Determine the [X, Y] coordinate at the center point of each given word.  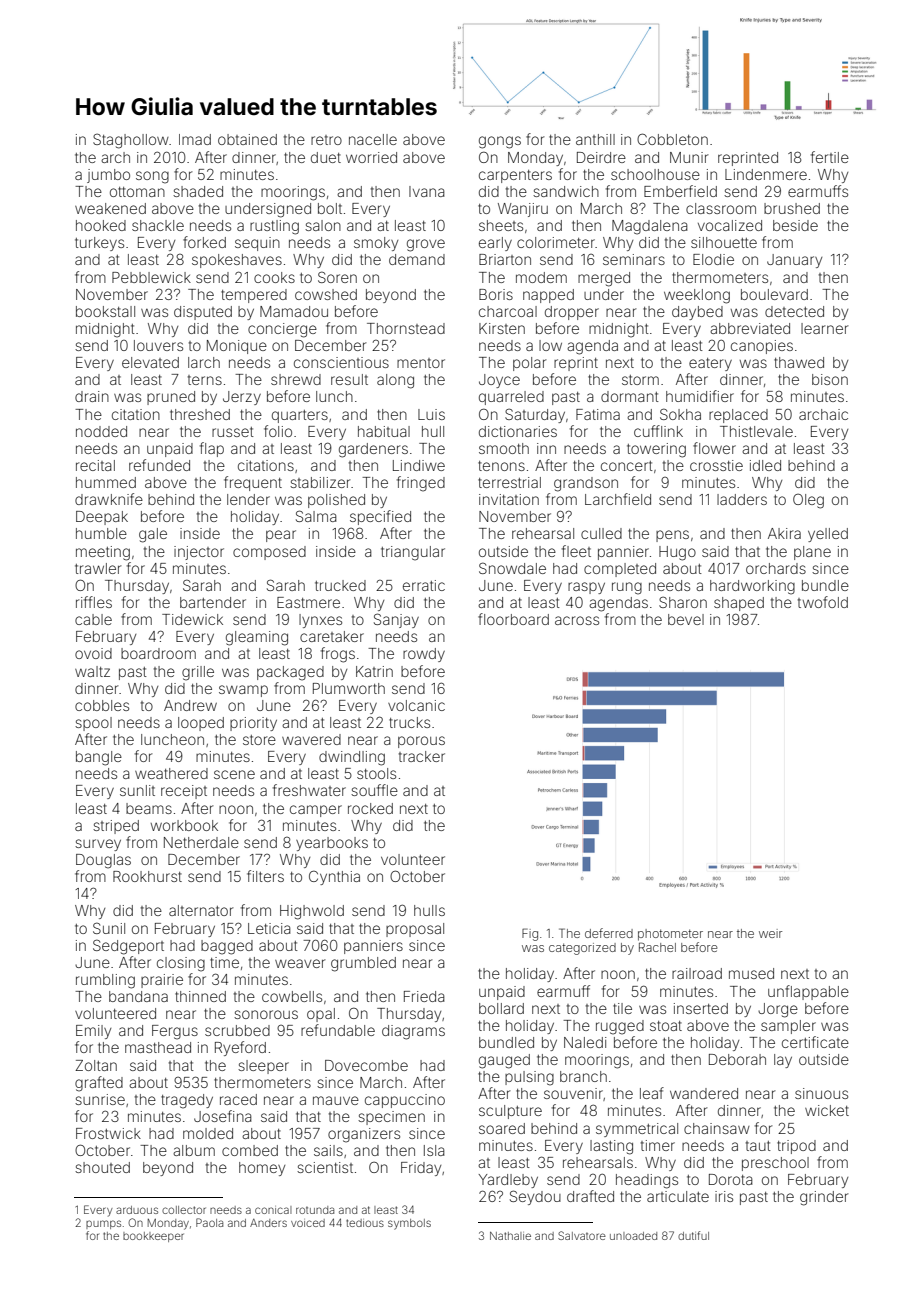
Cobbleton [672, 139]
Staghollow [131, 141]
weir [770, 933]
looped [201, 724]
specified [380, 517]
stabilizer [320, 482]
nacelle [373, 139]
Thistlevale [756, 431]
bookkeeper [153, 1237]
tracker [422, 756]
